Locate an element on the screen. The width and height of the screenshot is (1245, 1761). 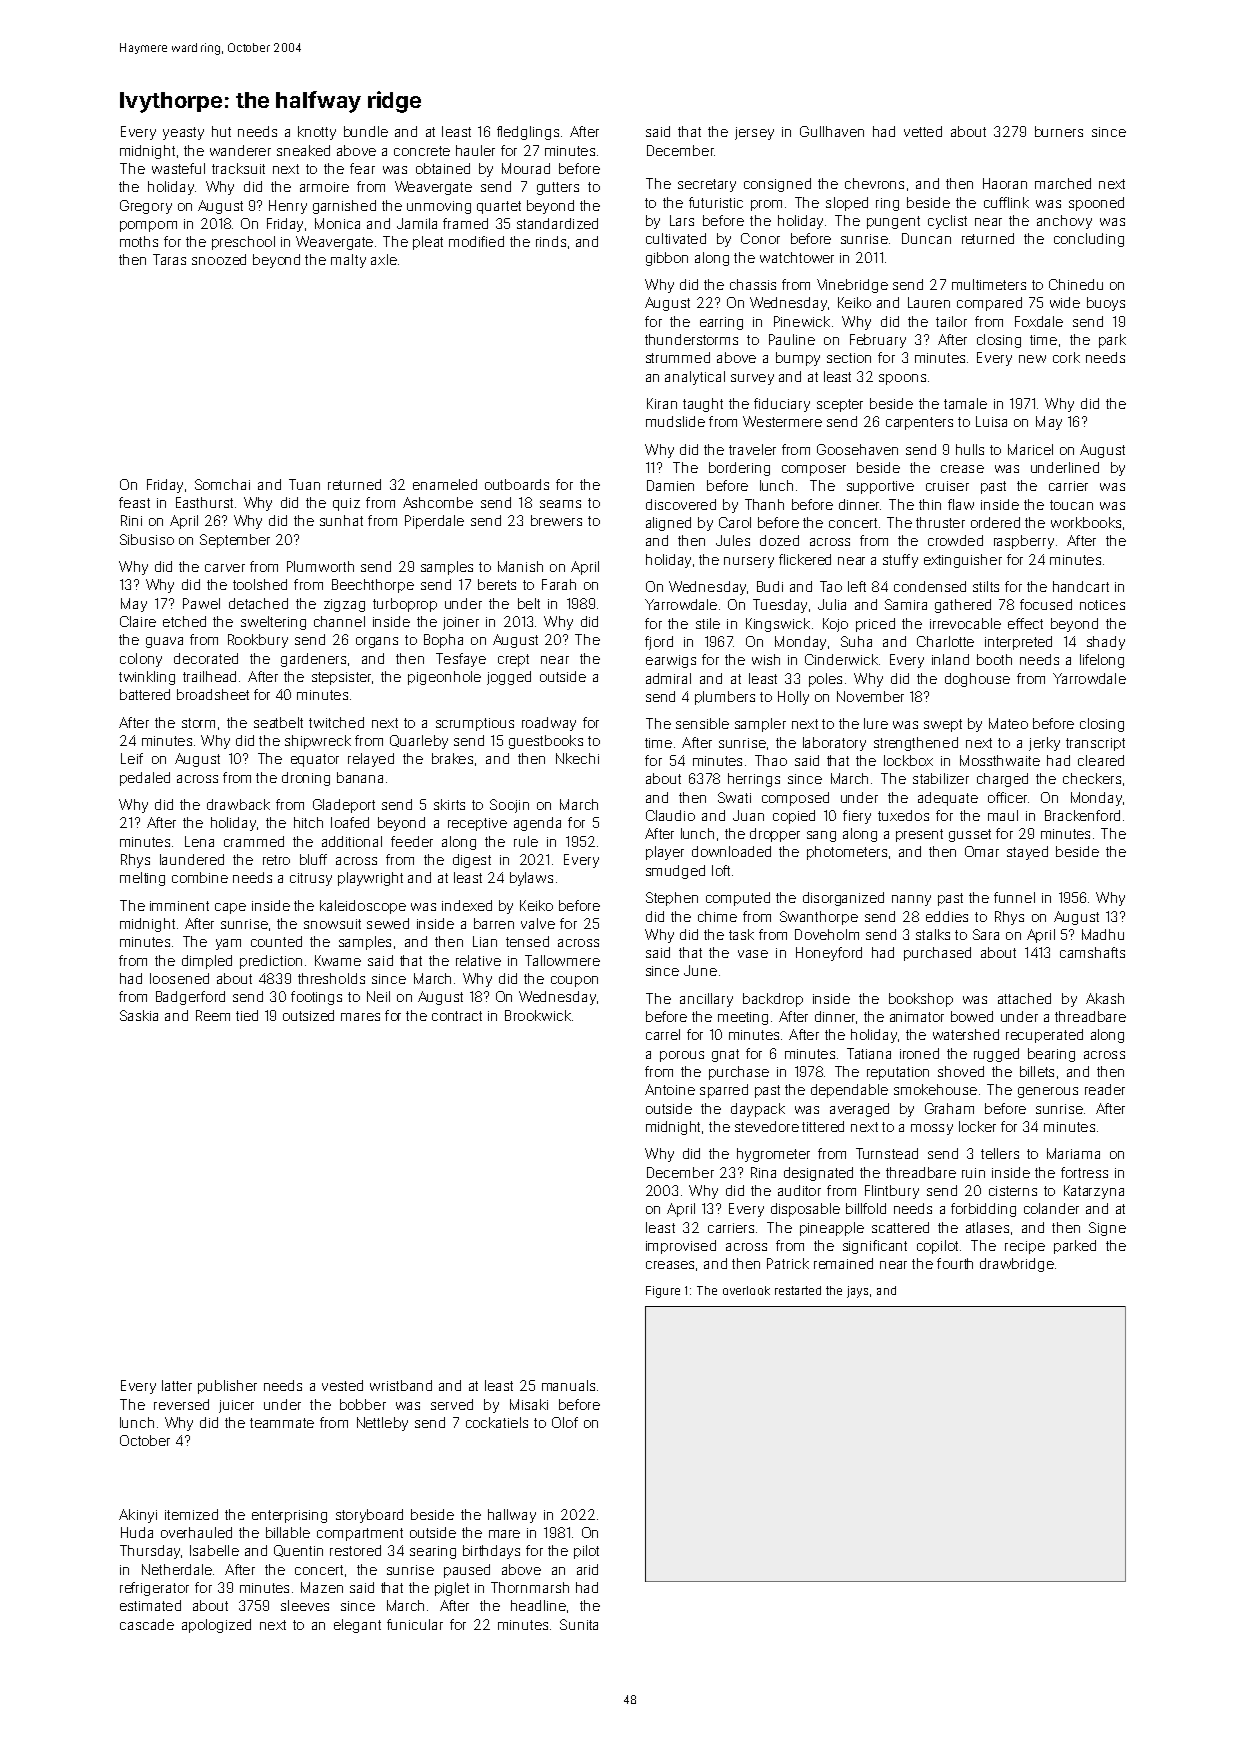
Claudio is located at coordinates (670, 815).
